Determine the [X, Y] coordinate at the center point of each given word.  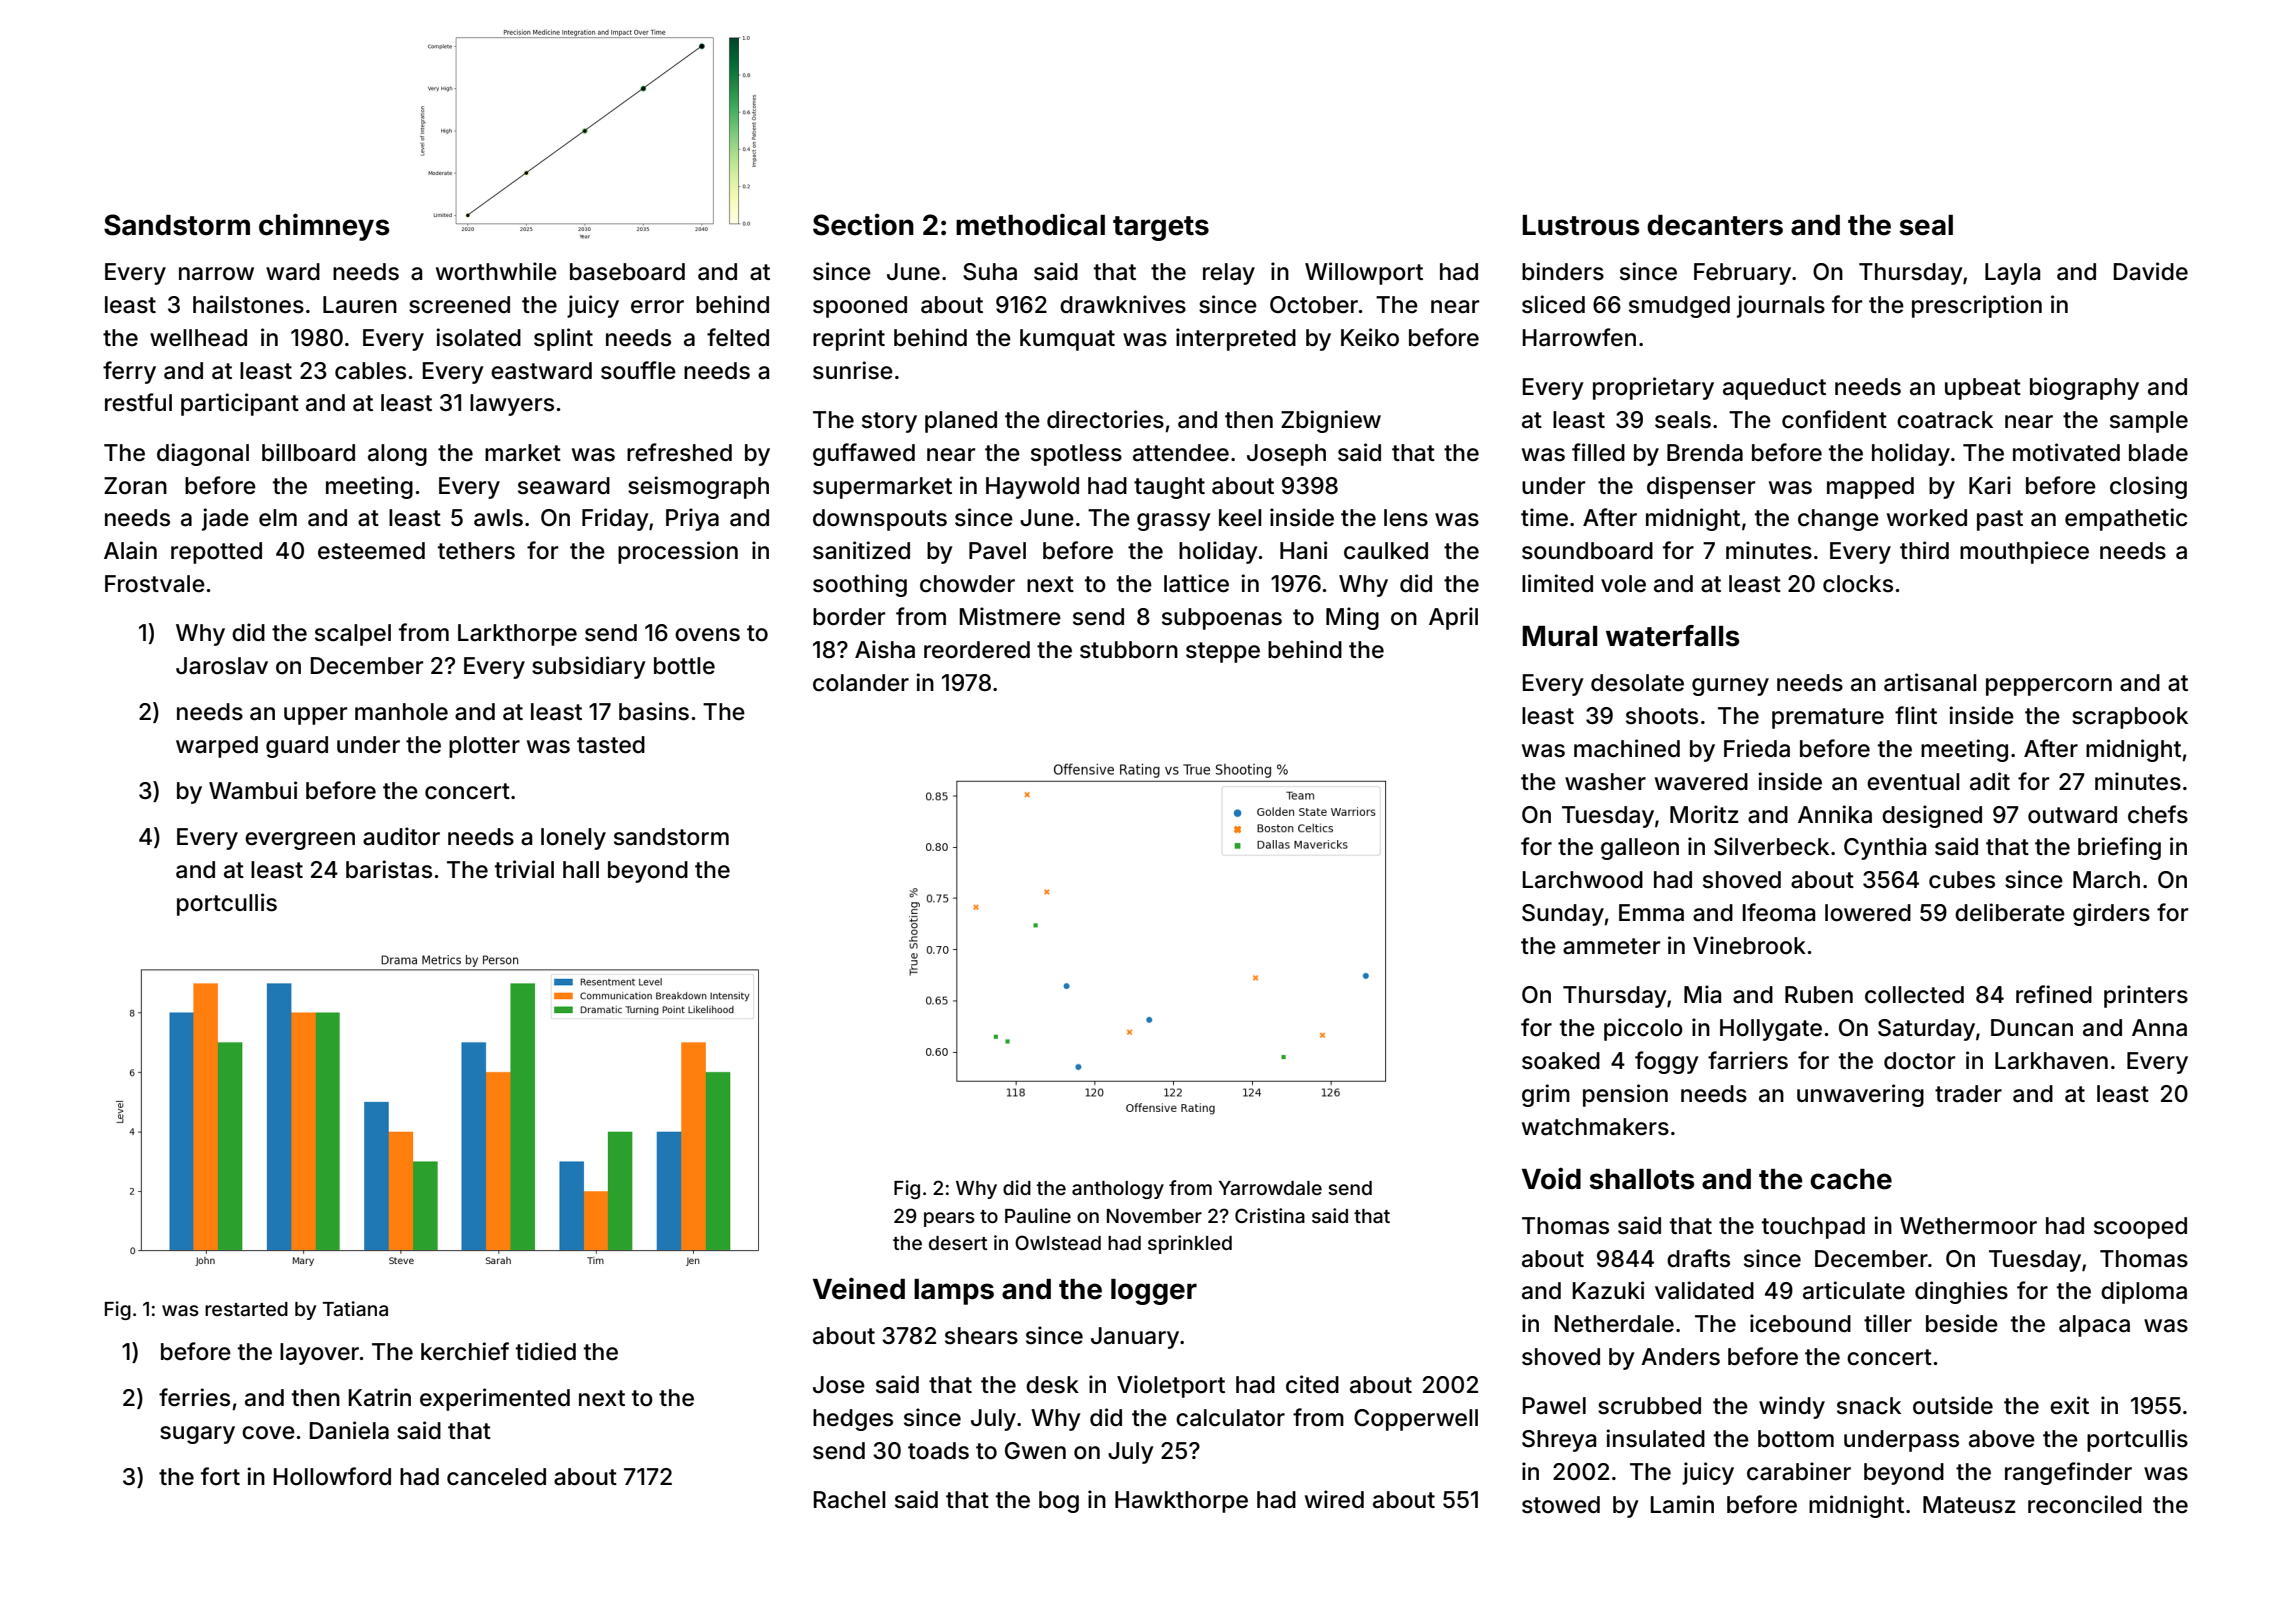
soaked [1561, 1061]
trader [1968, 1094]
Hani [1303, 550]
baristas [389, 869]
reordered [977, 650]
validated [1704, 1290]
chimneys [324, 227]
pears [949, 1219]
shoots [1662, 716]
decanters [1715, 225]
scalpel [353, 635]
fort [220, 1476]
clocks [1858, 584]
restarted [246, 1309]
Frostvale [155, 584]
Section [863, 225]
